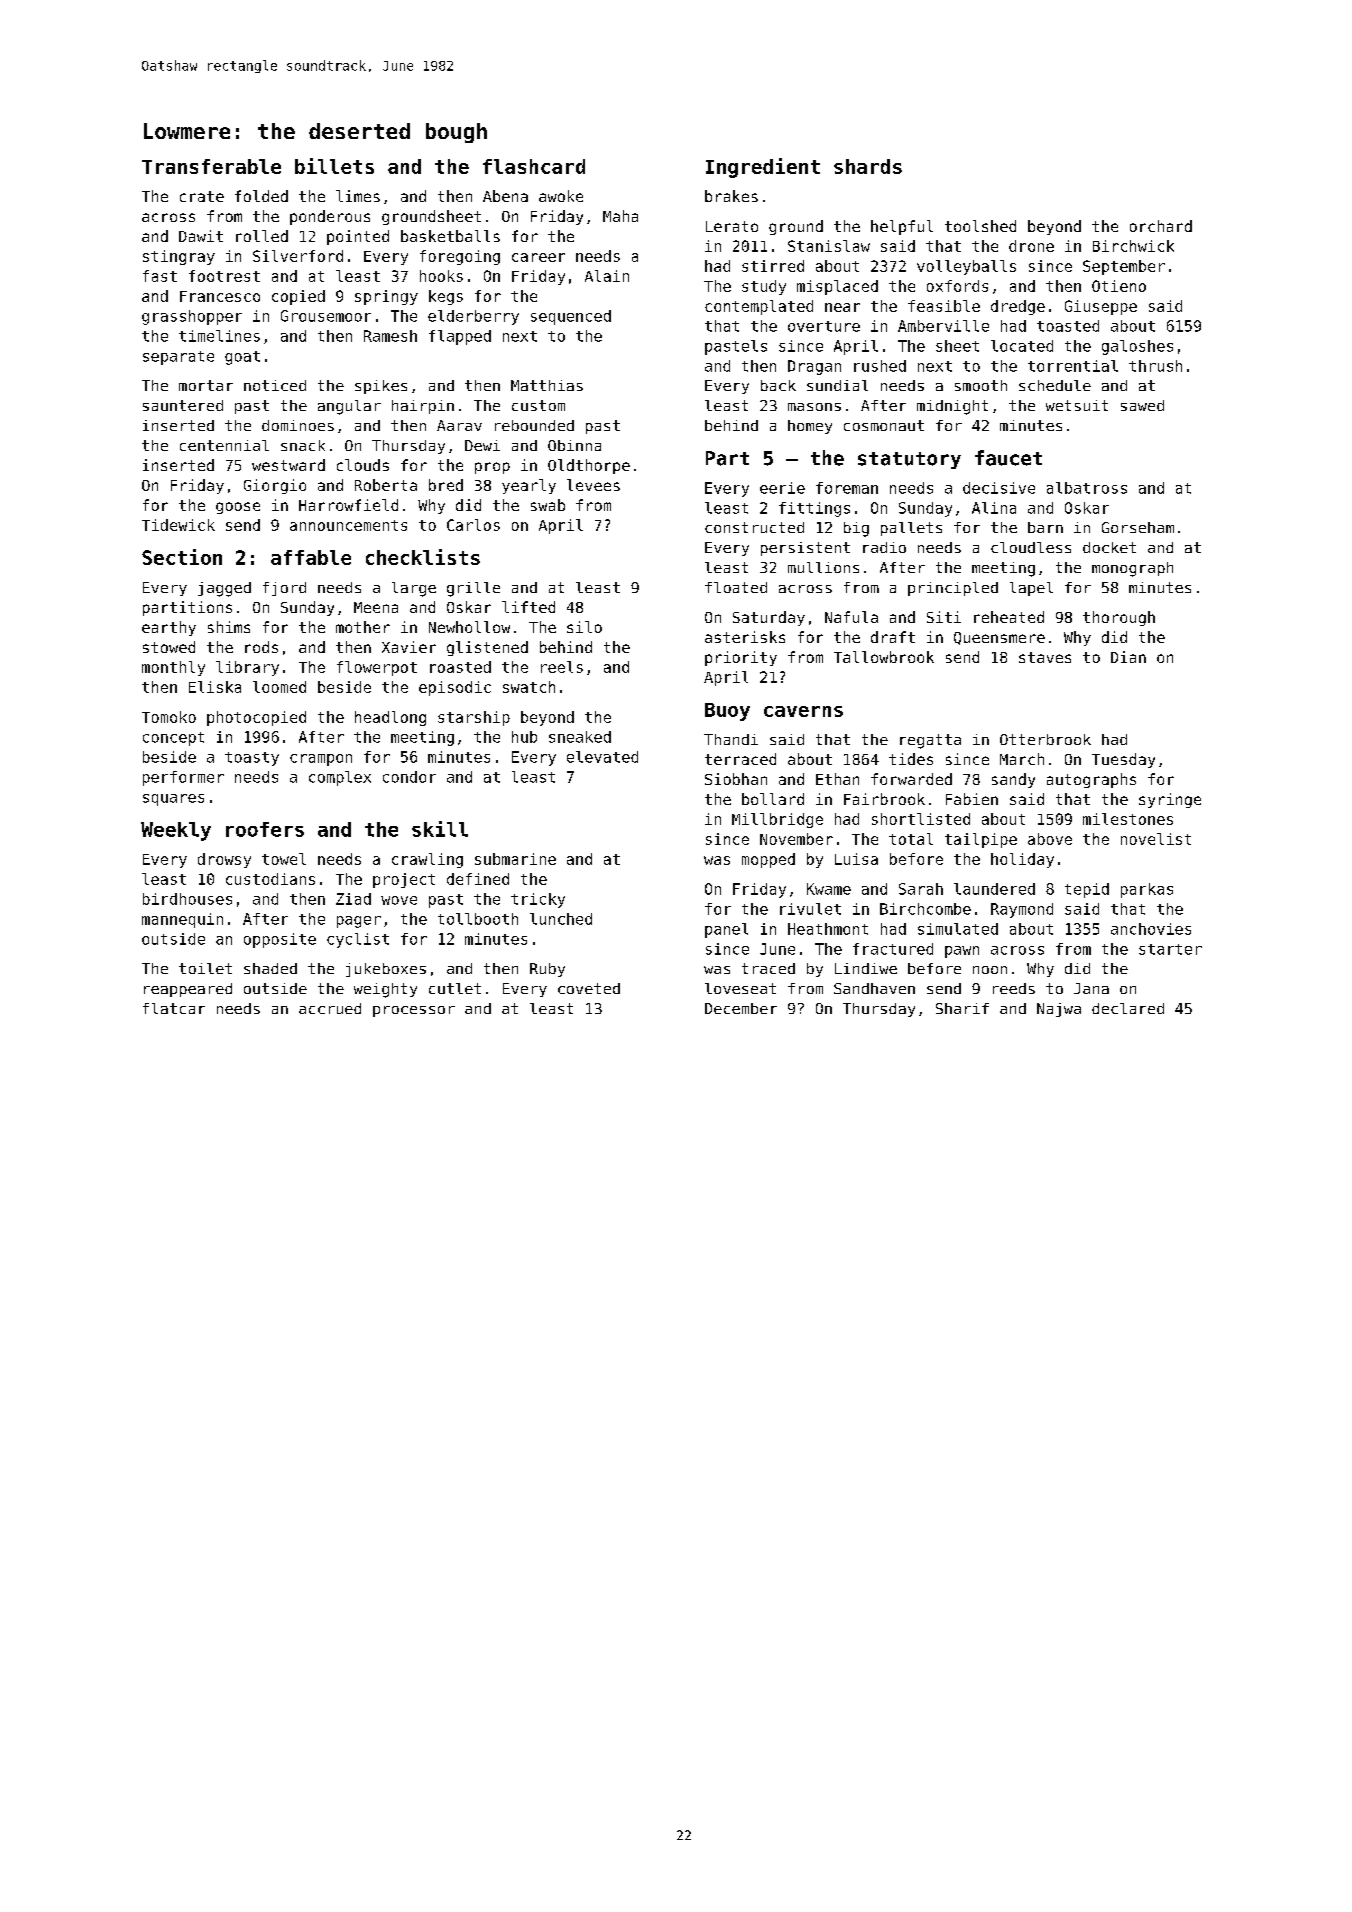 Image resolution: width=1352 pixels, height=1912 pixels. I want to click on Lerato, so click(732, 226).
